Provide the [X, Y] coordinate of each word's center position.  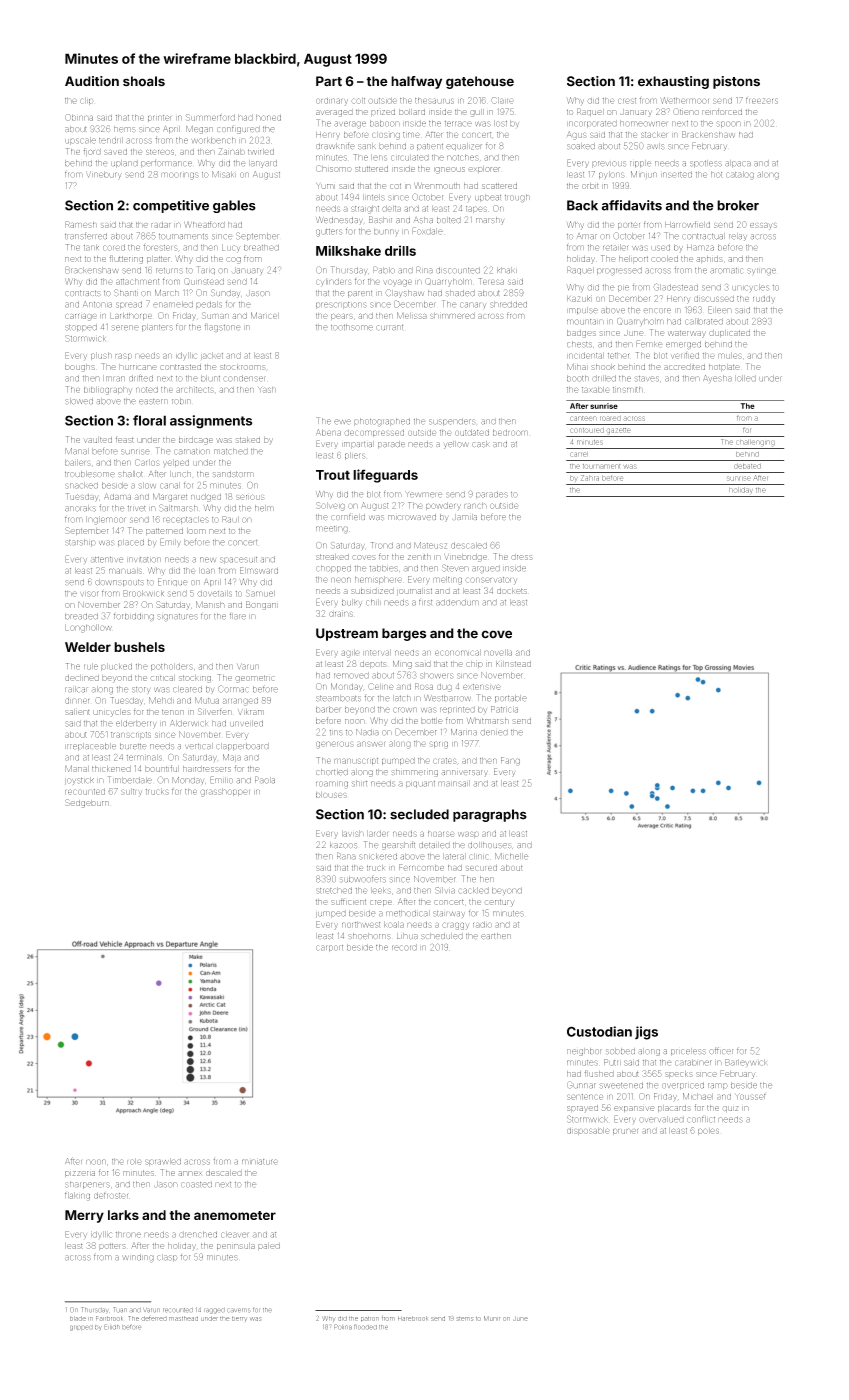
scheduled [442, 936]
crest [627, 101]
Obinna [79, 117]
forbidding [134, 617]
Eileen [720, 310]
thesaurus [434, 100]
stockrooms [242, 367]
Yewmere [423, 494]
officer [721, 1051]
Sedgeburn [87, 803]
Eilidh [112, 1327]
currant [389, 327]
